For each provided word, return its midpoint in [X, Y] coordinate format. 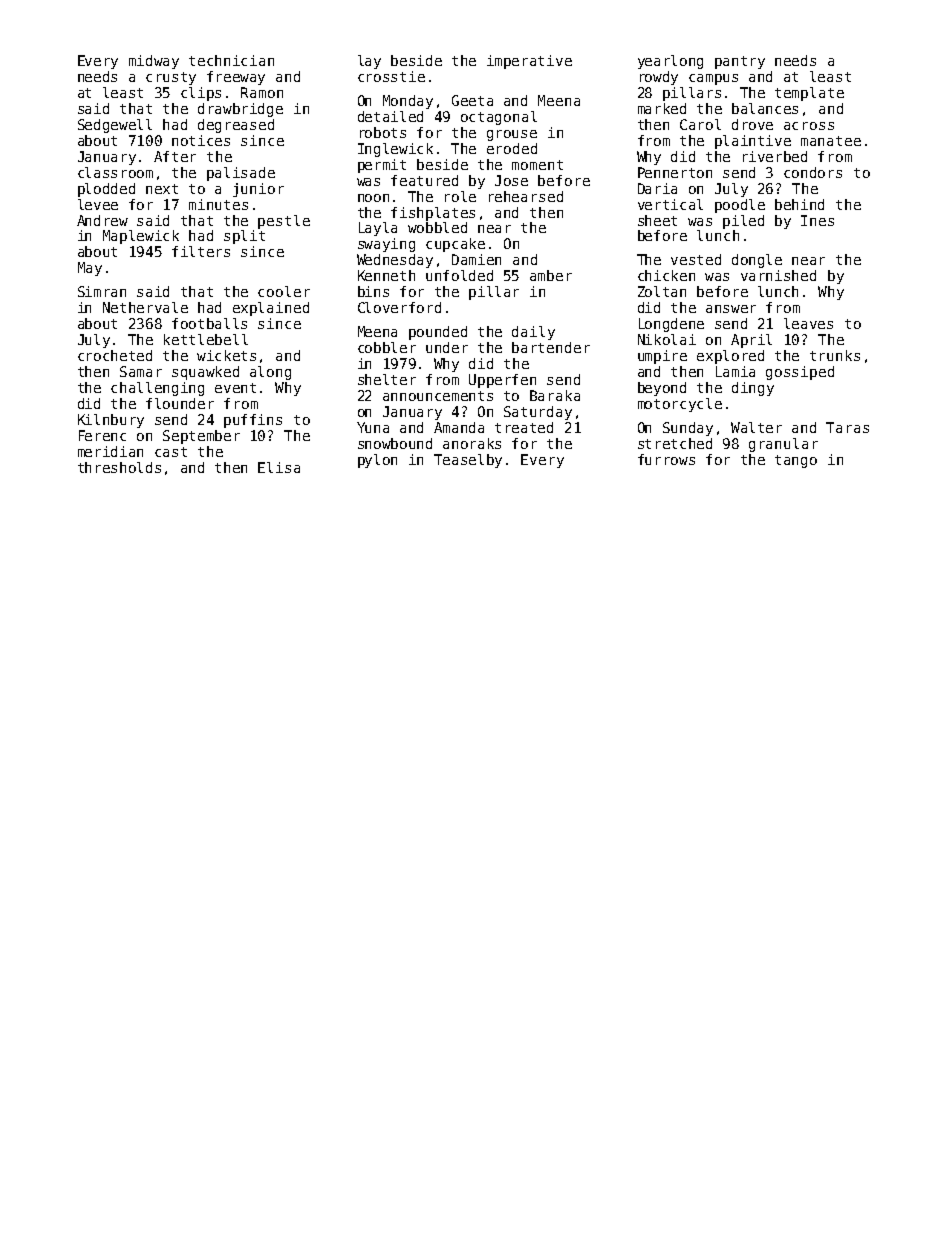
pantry [740, 62]
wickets [226, 355]
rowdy [659, 78]
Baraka [555, 395]
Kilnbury [111, 421]
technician [231, 60]
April [751, 341]
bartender [551, 347]
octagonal [499, 118]
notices [201, 140]
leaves [808, 323]
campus [713, 79]
